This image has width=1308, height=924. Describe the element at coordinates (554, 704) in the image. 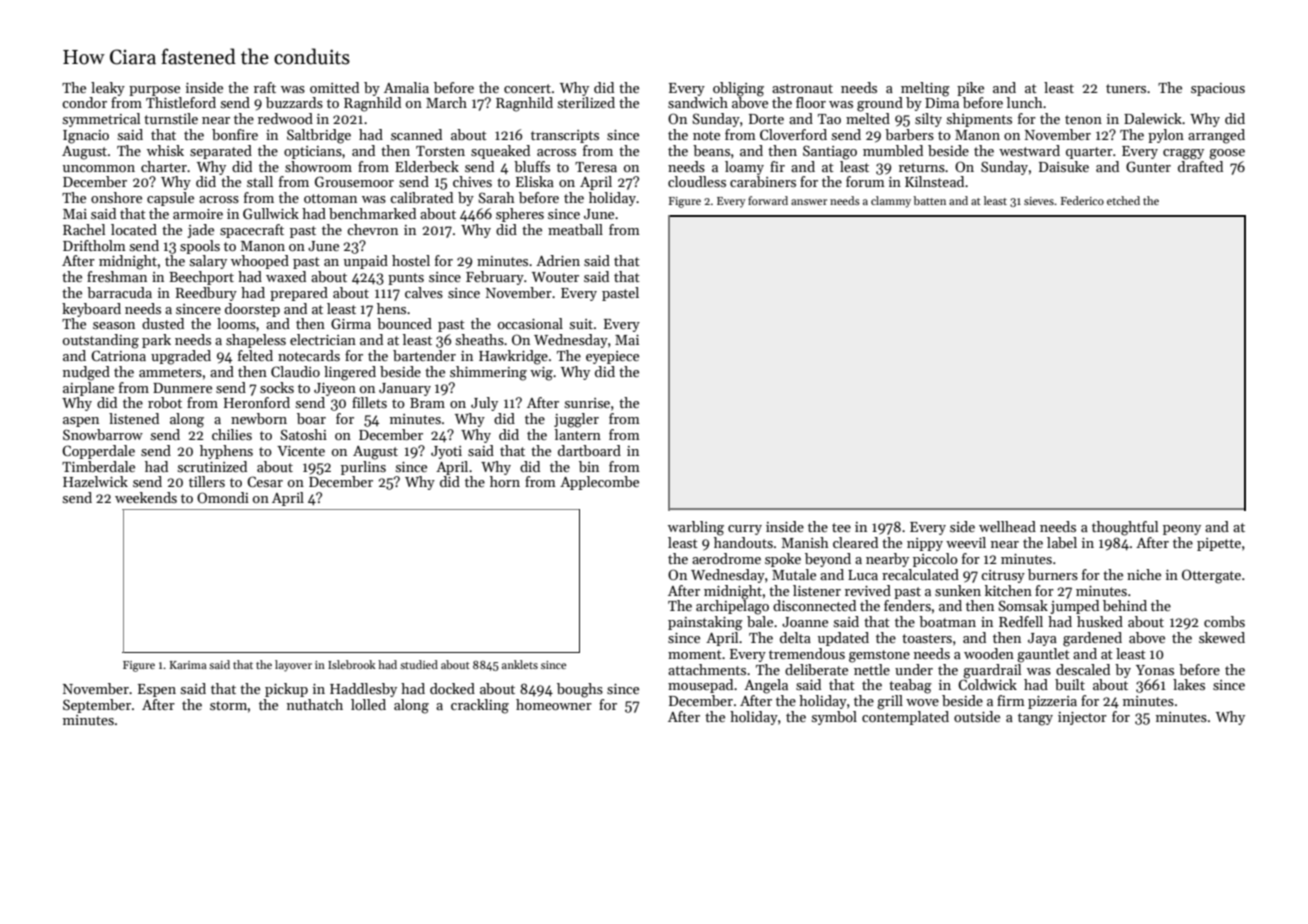

I see `homeowner` at that location.
